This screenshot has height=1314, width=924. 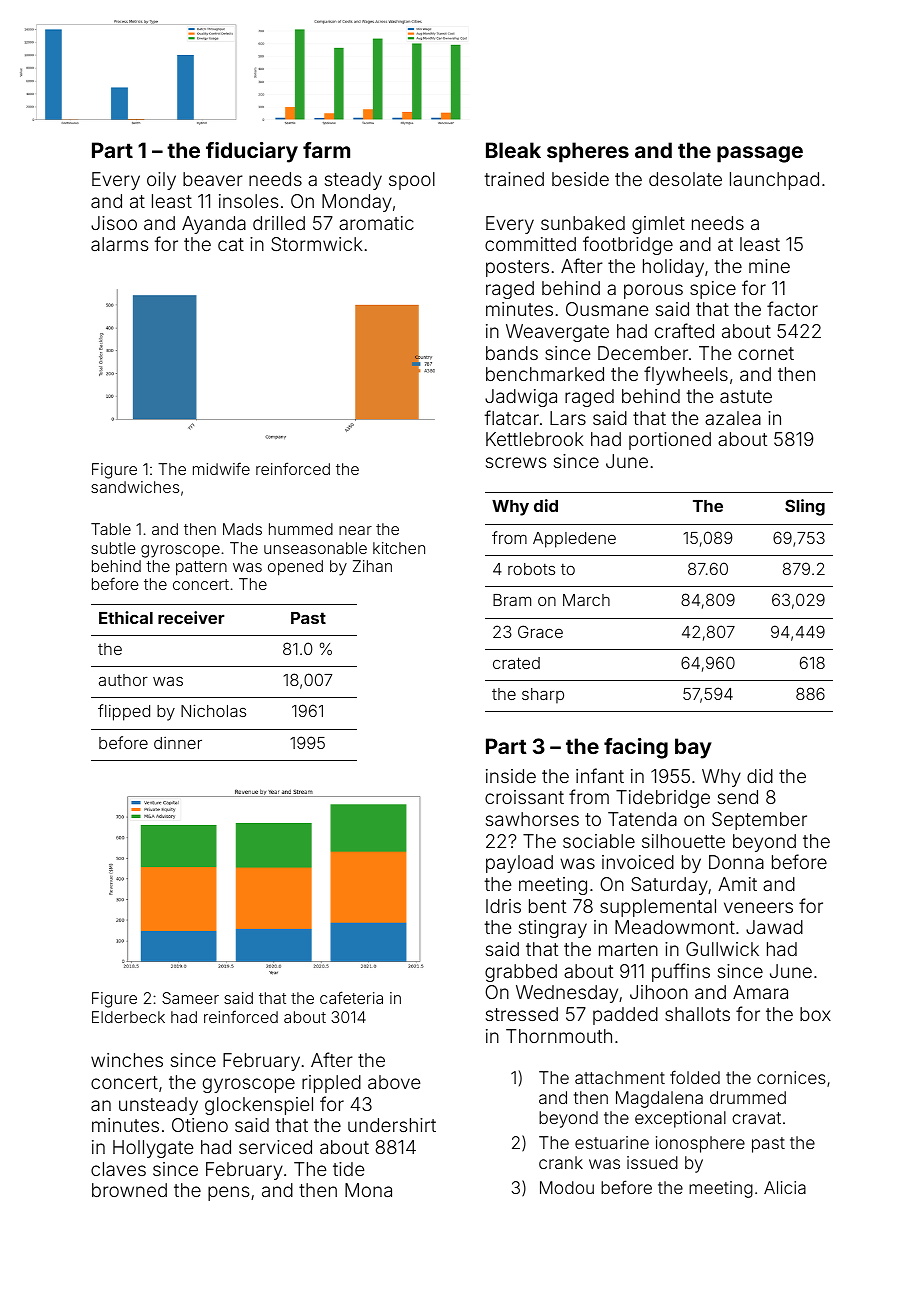 I want to click on Elderbeck, so click(x=128, y=1017).
